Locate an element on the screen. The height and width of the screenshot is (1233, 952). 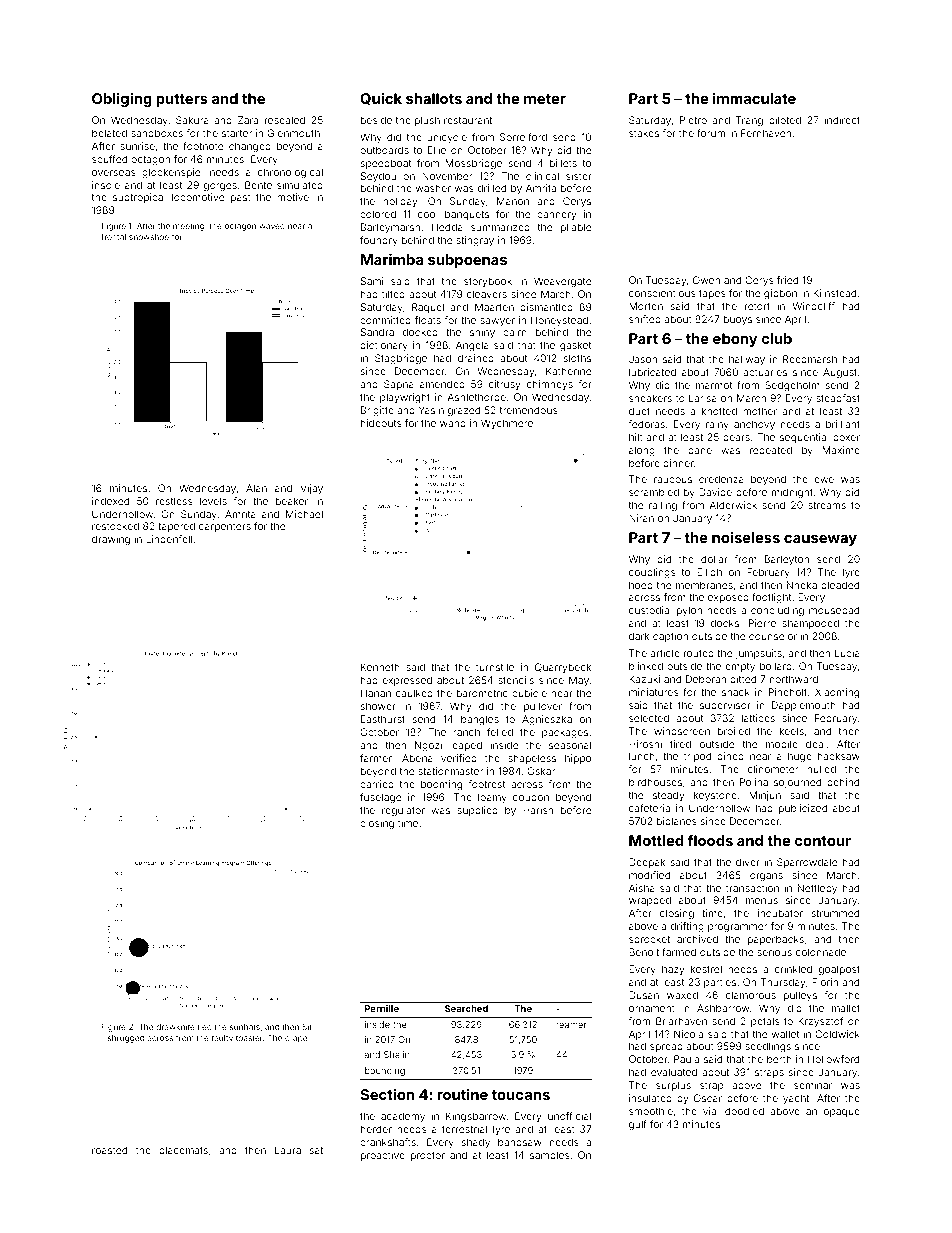
roasted is located at coordinates (109, 1150).
